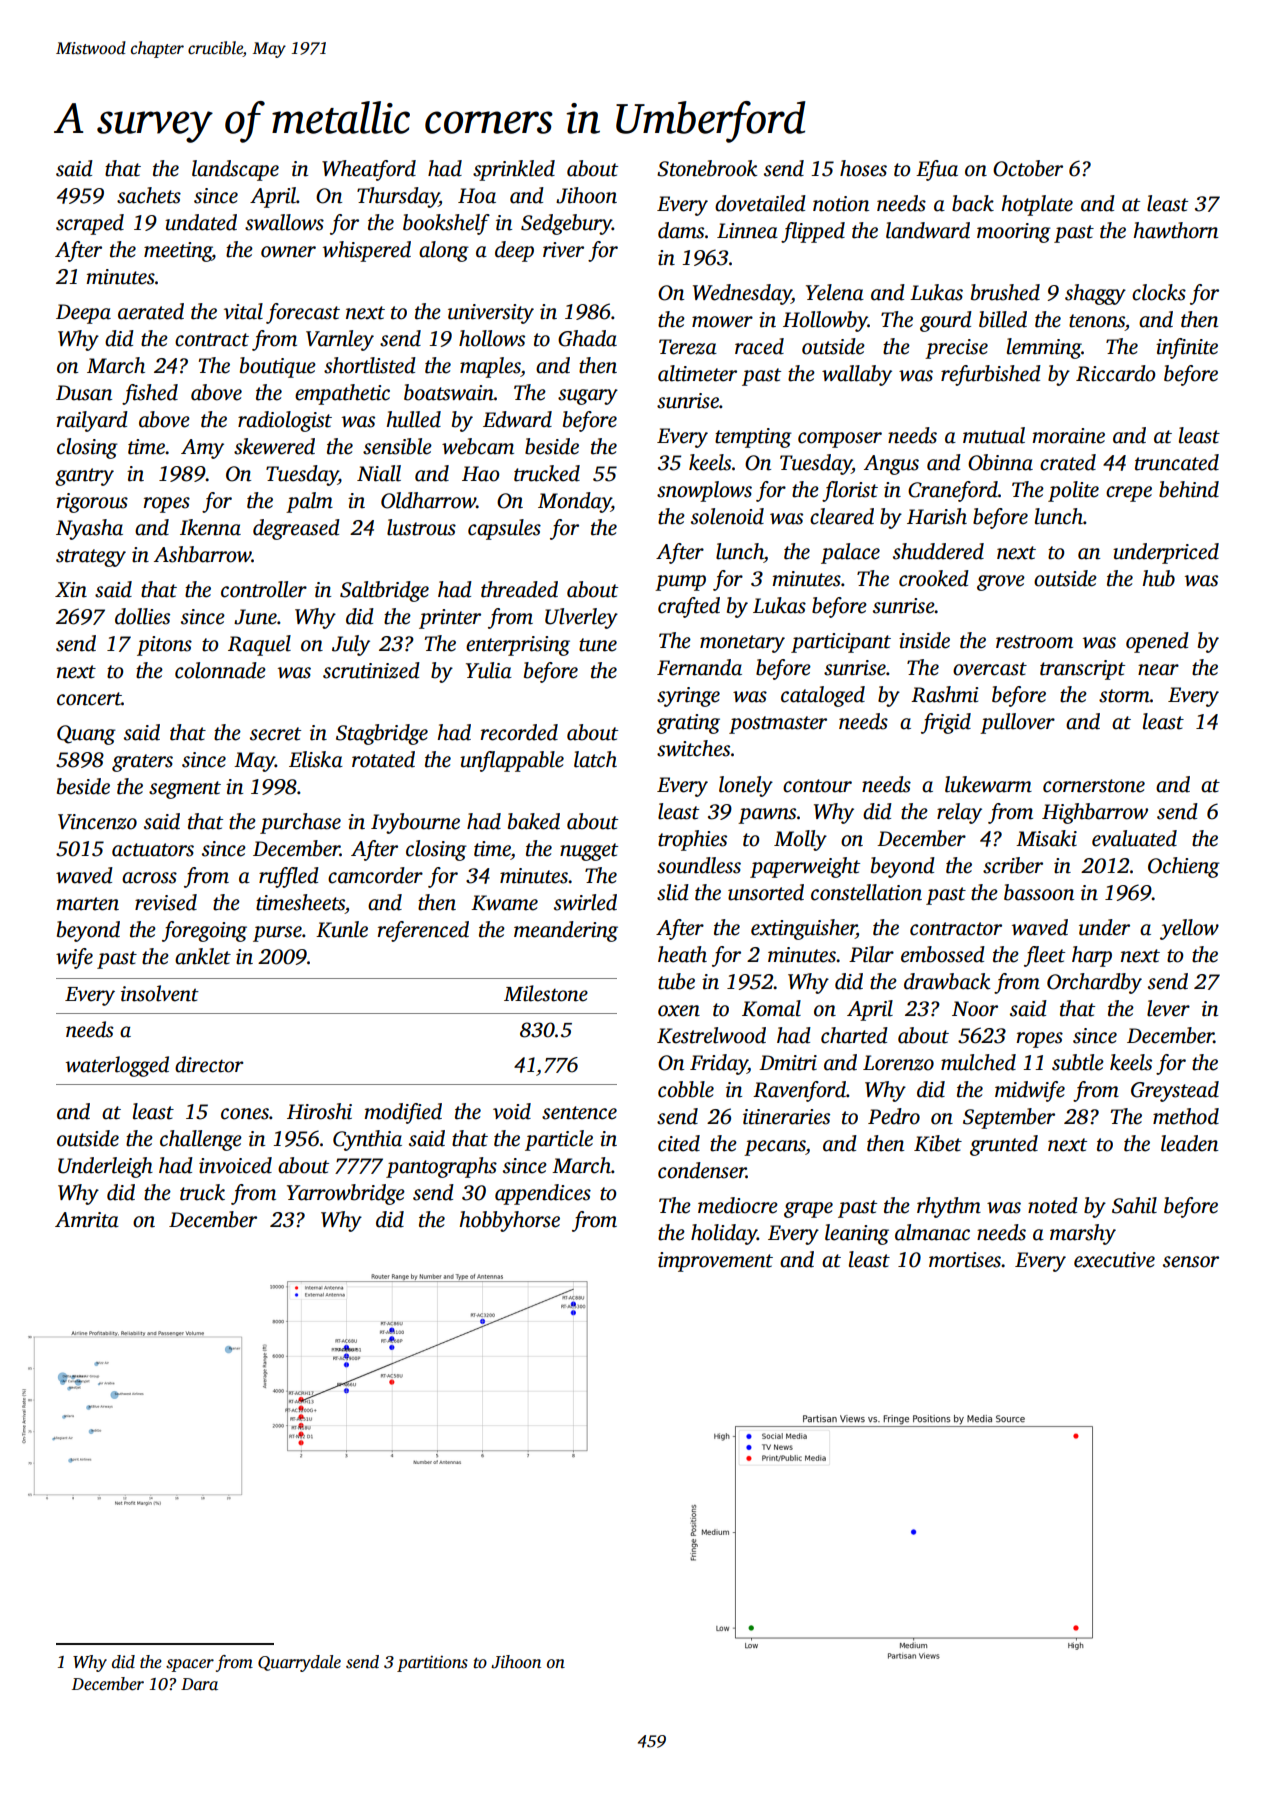 The height and width of the document is (1804, 1275). What do you see at coordinates (1037, 205) in the document?
I see `hotplate` at bounding box center [1037, 205].
